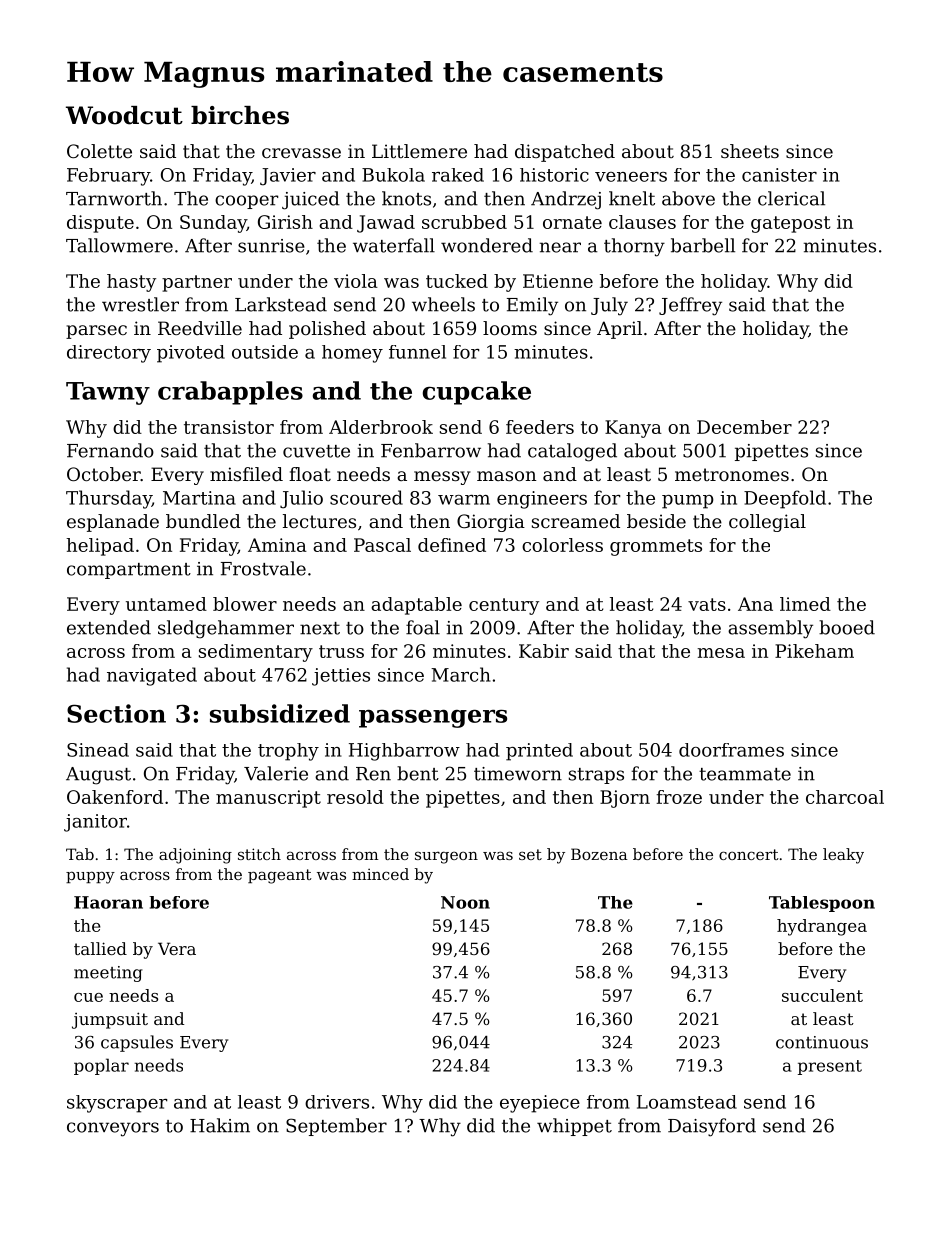 The width and height of the screenshot is (952, 1233). Describe the element at coordinates (446, 857) in the screenshot. I see `surgeon` at that location.
